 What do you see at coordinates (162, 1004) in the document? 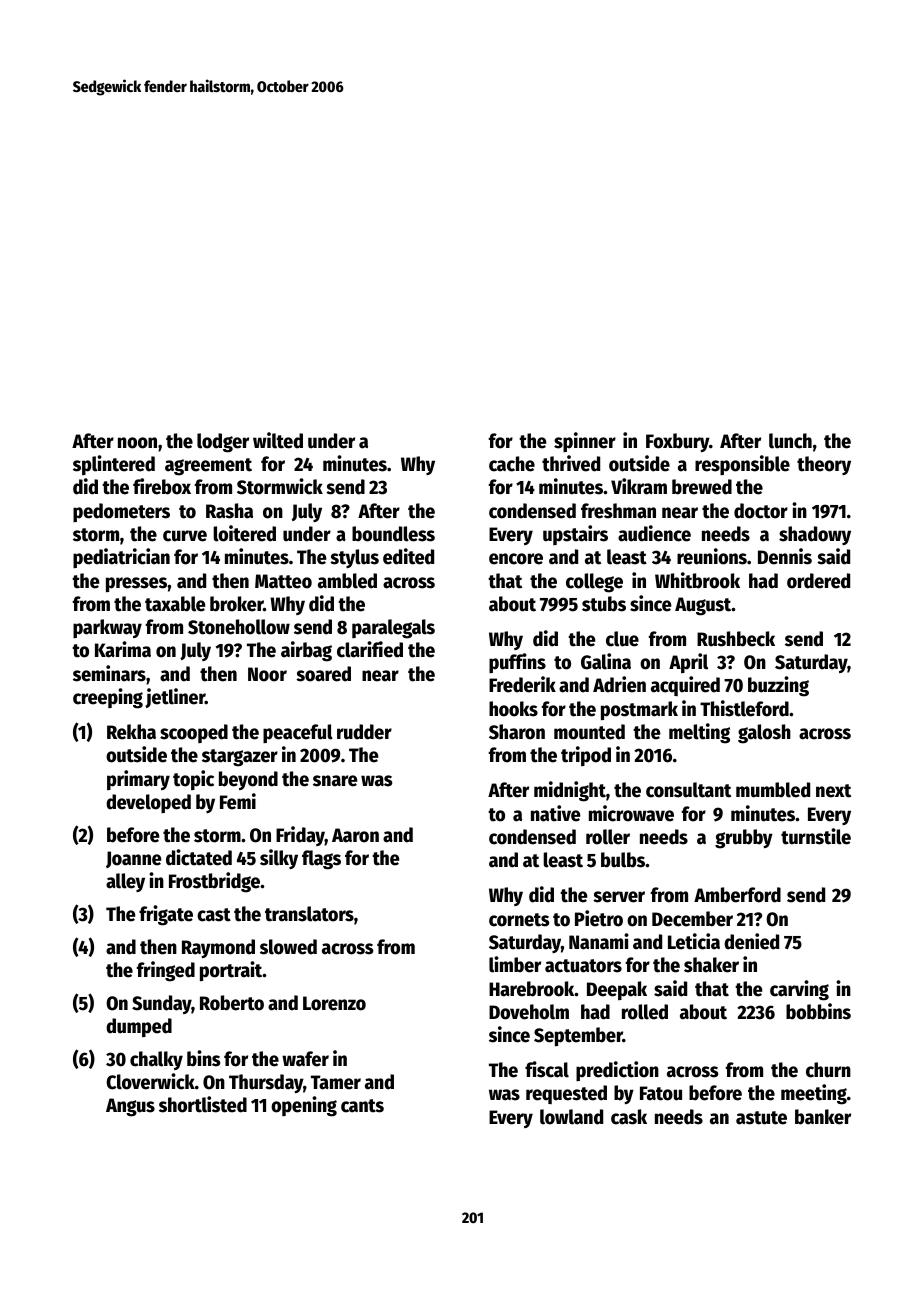
I see `Sunday` at bounding box center [162, 1004].
